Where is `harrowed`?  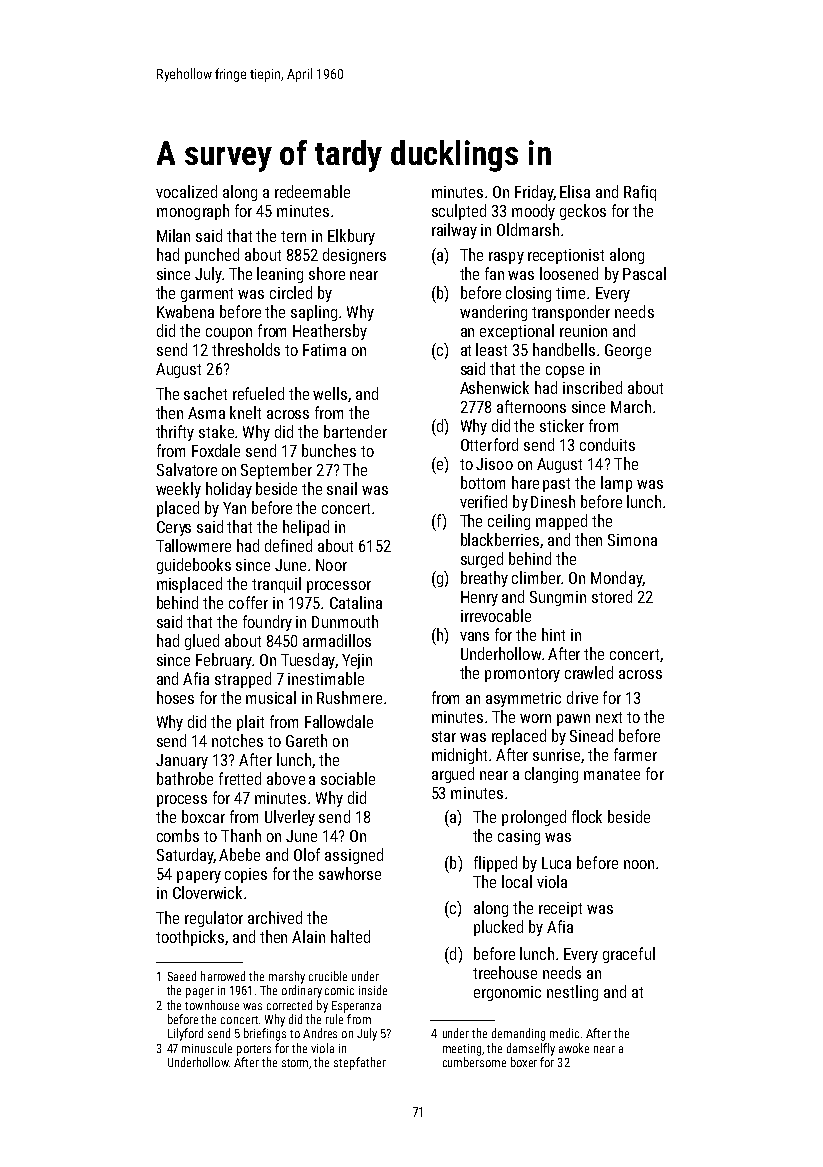 harrowed is located at coordinates (223, 976).
